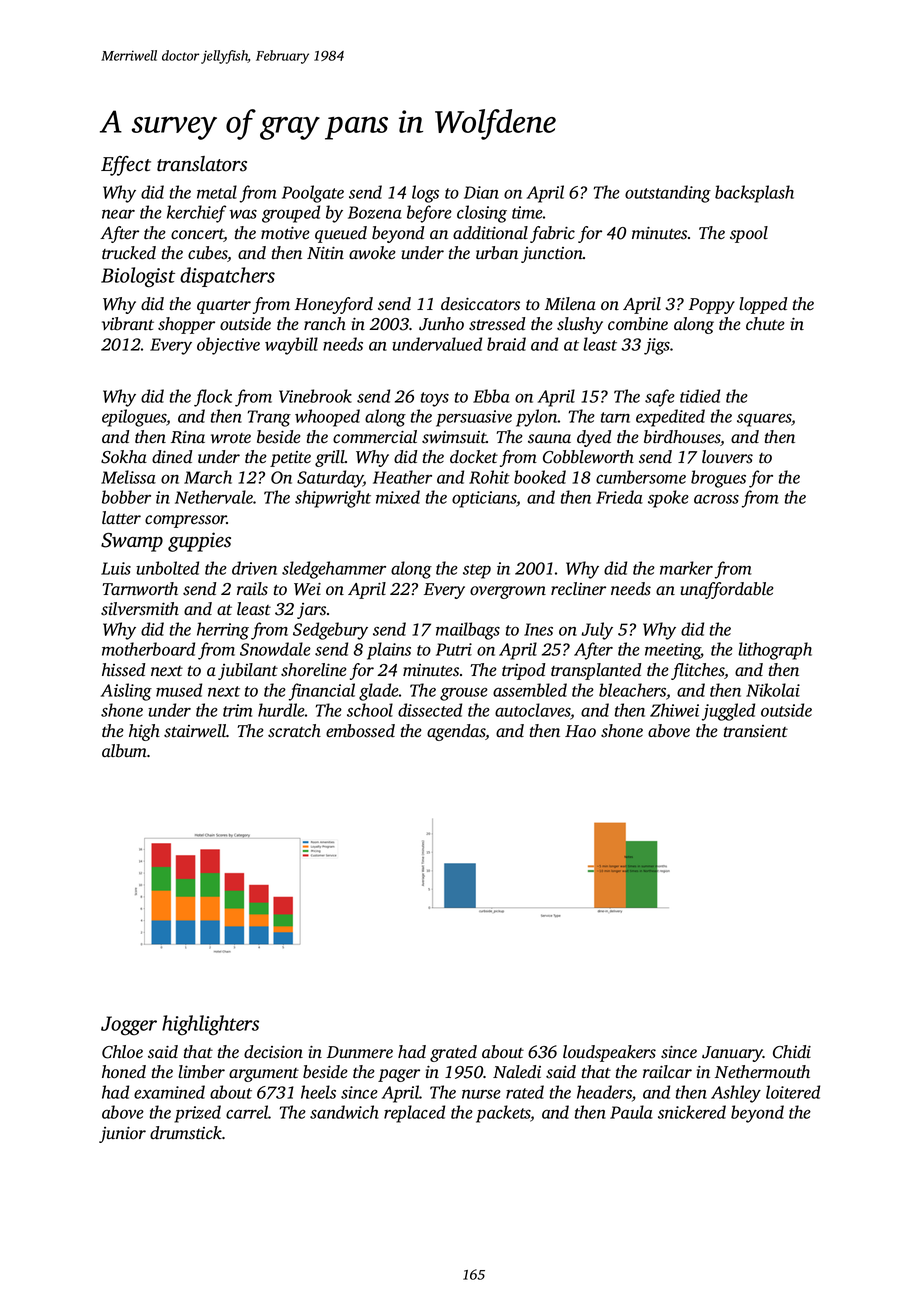 This screenshot has width=924, height=1311. What do you see at coordinates (441, 324) in the screenshot?
I see `Junho` at bounding box center [441, 324].
